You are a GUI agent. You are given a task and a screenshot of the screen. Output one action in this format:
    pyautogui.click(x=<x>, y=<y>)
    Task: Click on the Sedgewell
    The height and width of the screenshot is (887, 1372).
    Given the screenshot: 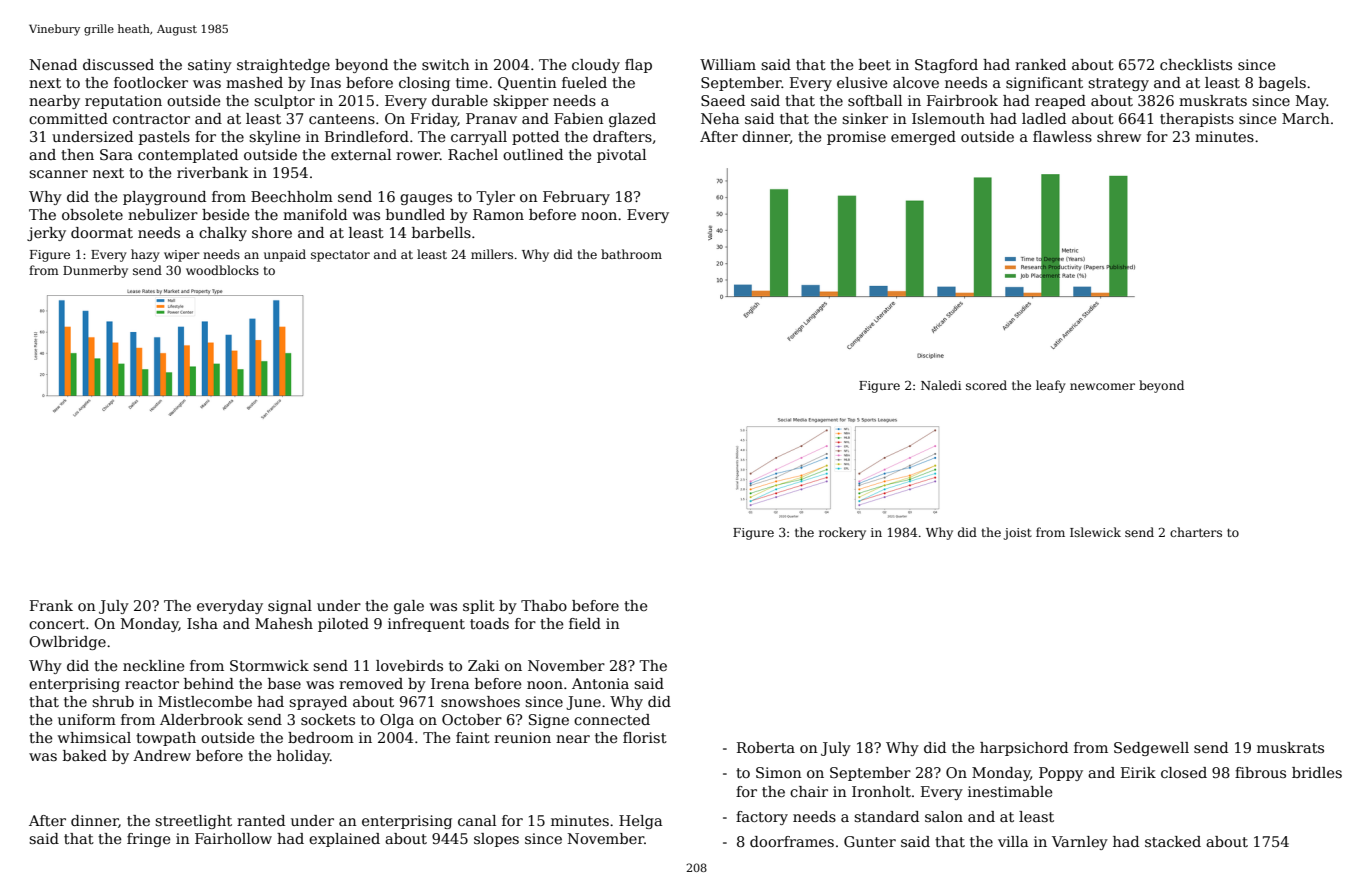 What is the action you would take?
    pyautogui.click(x=1151, y=749)
